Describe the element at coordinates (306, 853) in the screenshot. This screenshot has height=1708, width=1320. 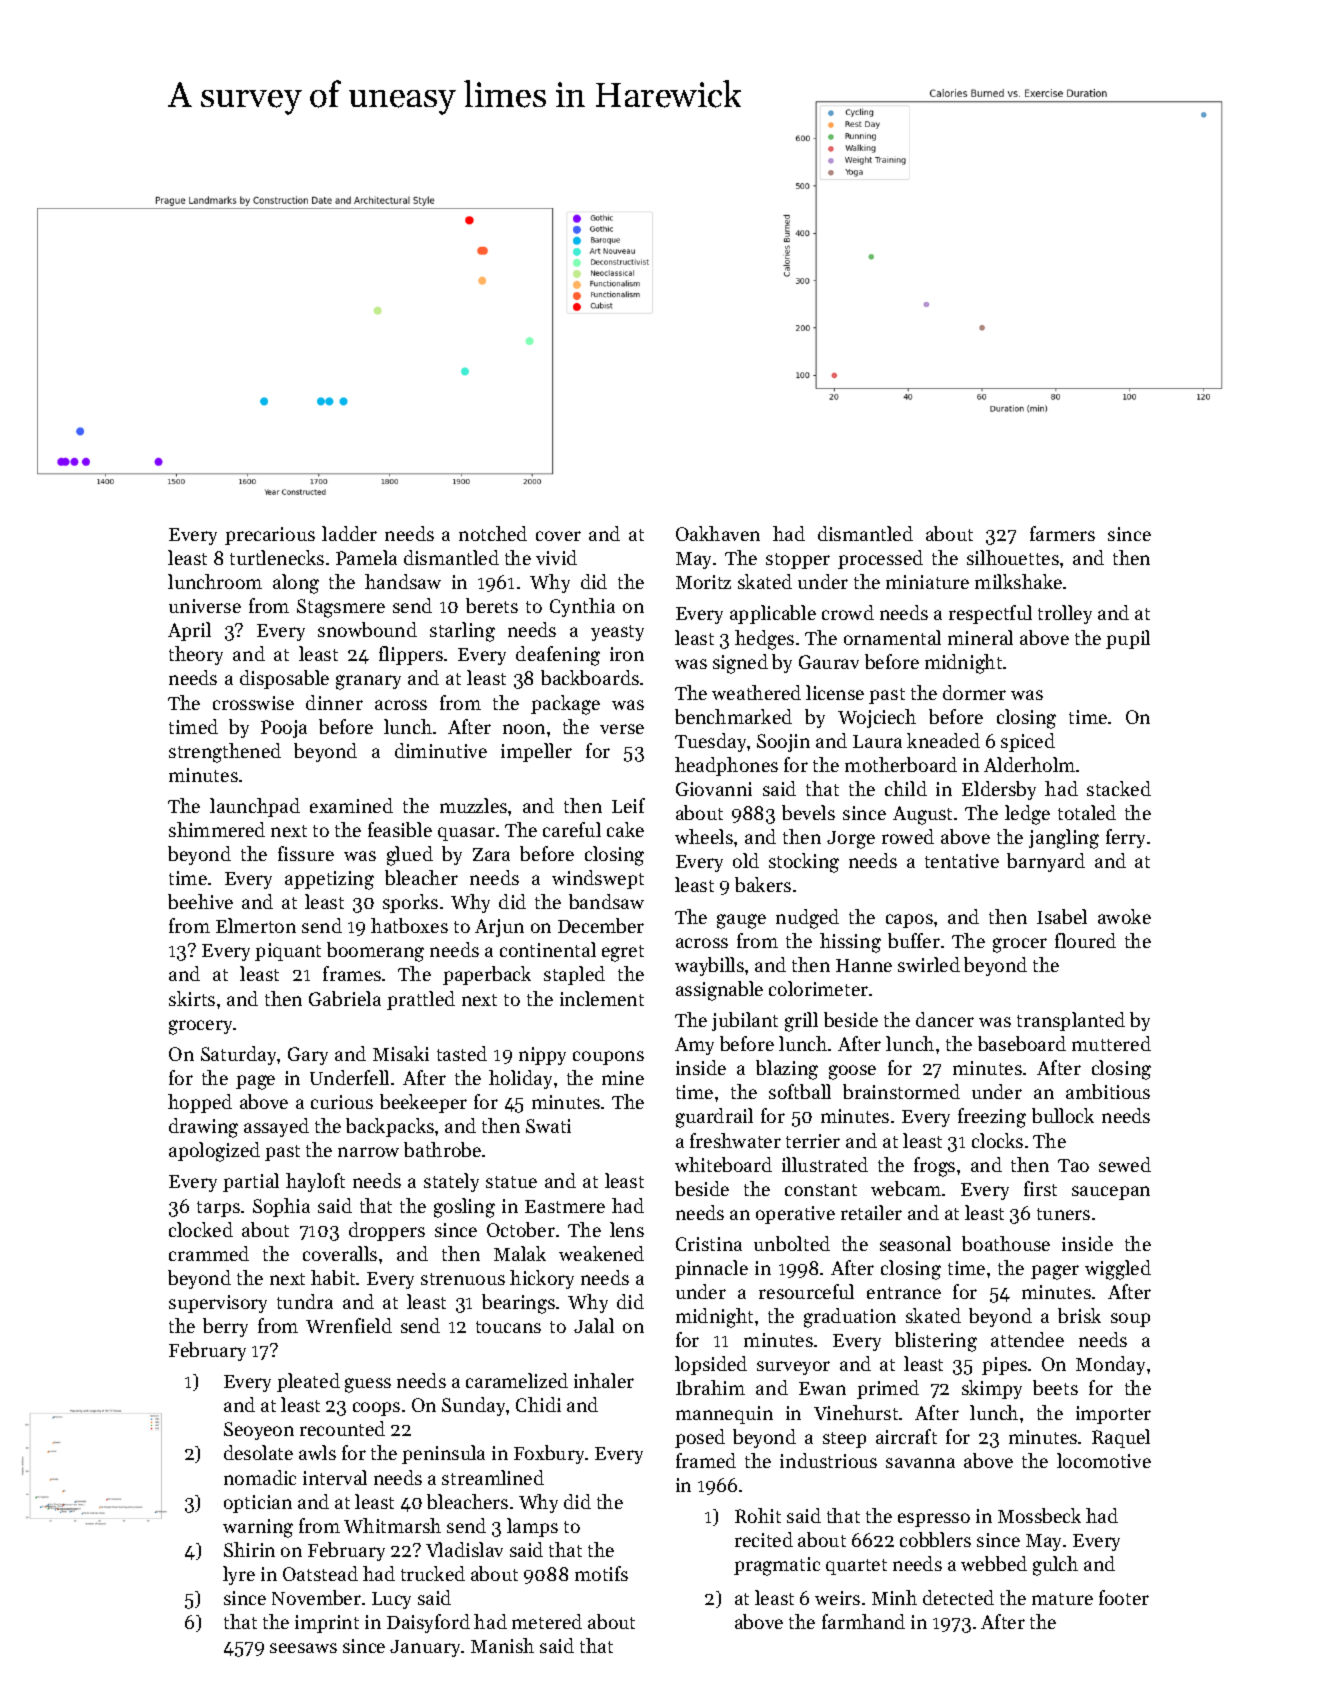
I see `fissure` at that location.
